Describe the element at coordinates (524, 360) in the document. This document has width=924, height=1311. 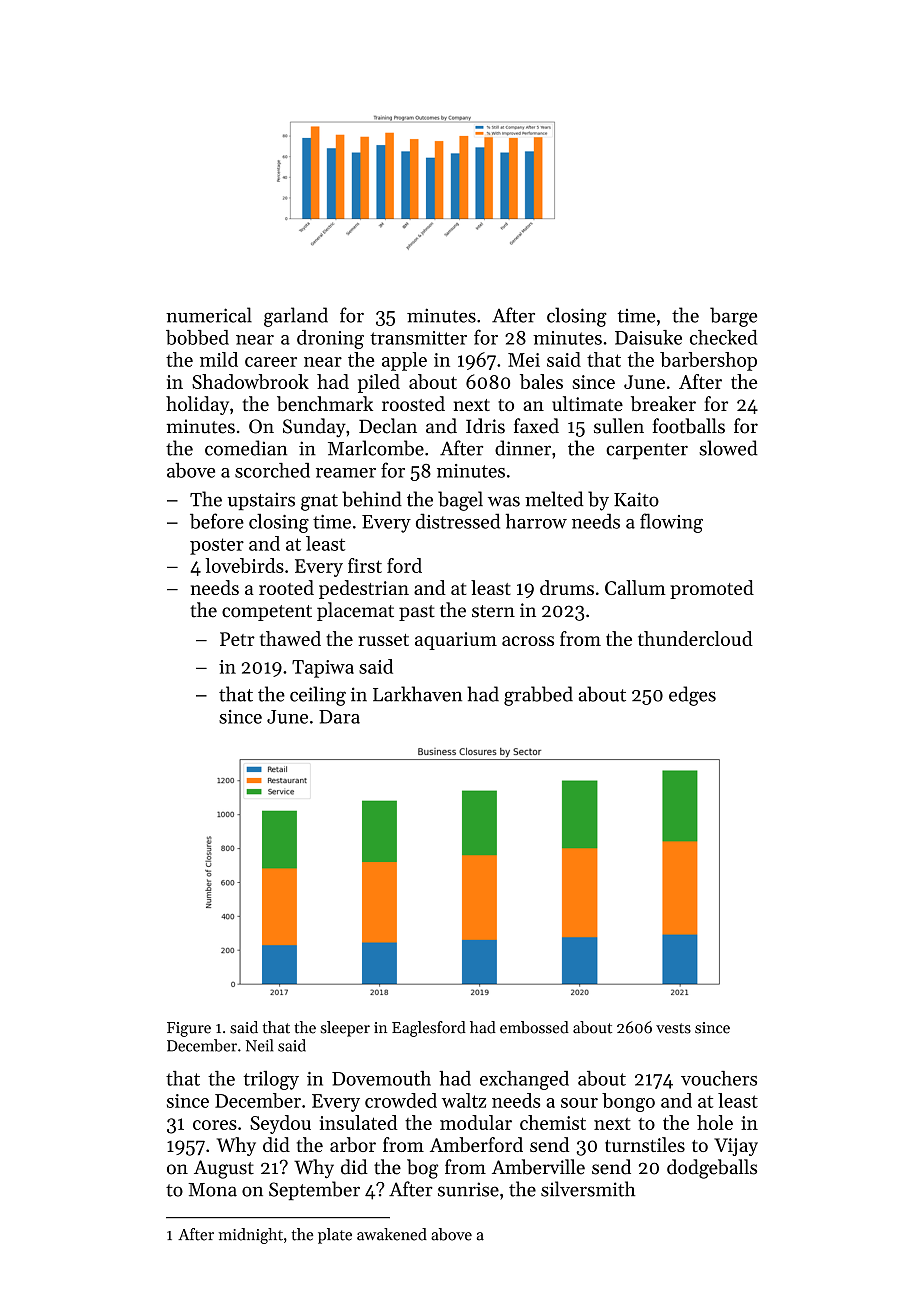
I see `Mei` at that location.
